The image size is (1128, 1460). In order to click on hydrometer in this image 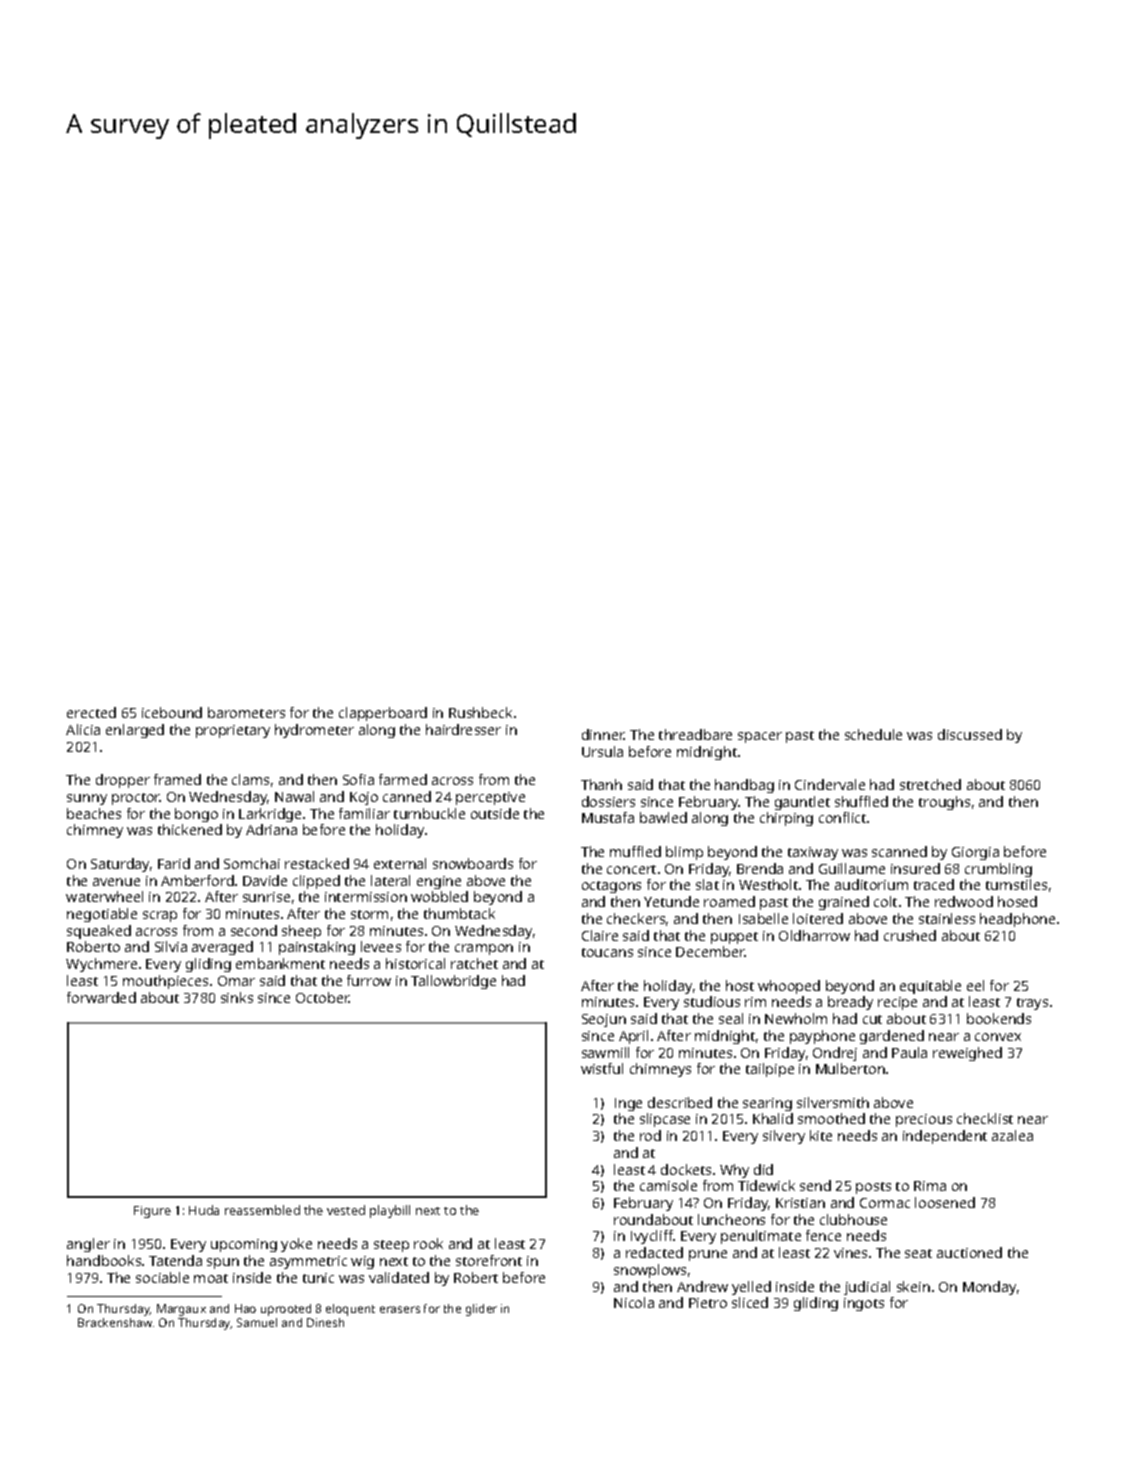, I will do `click(314, 731)`.
